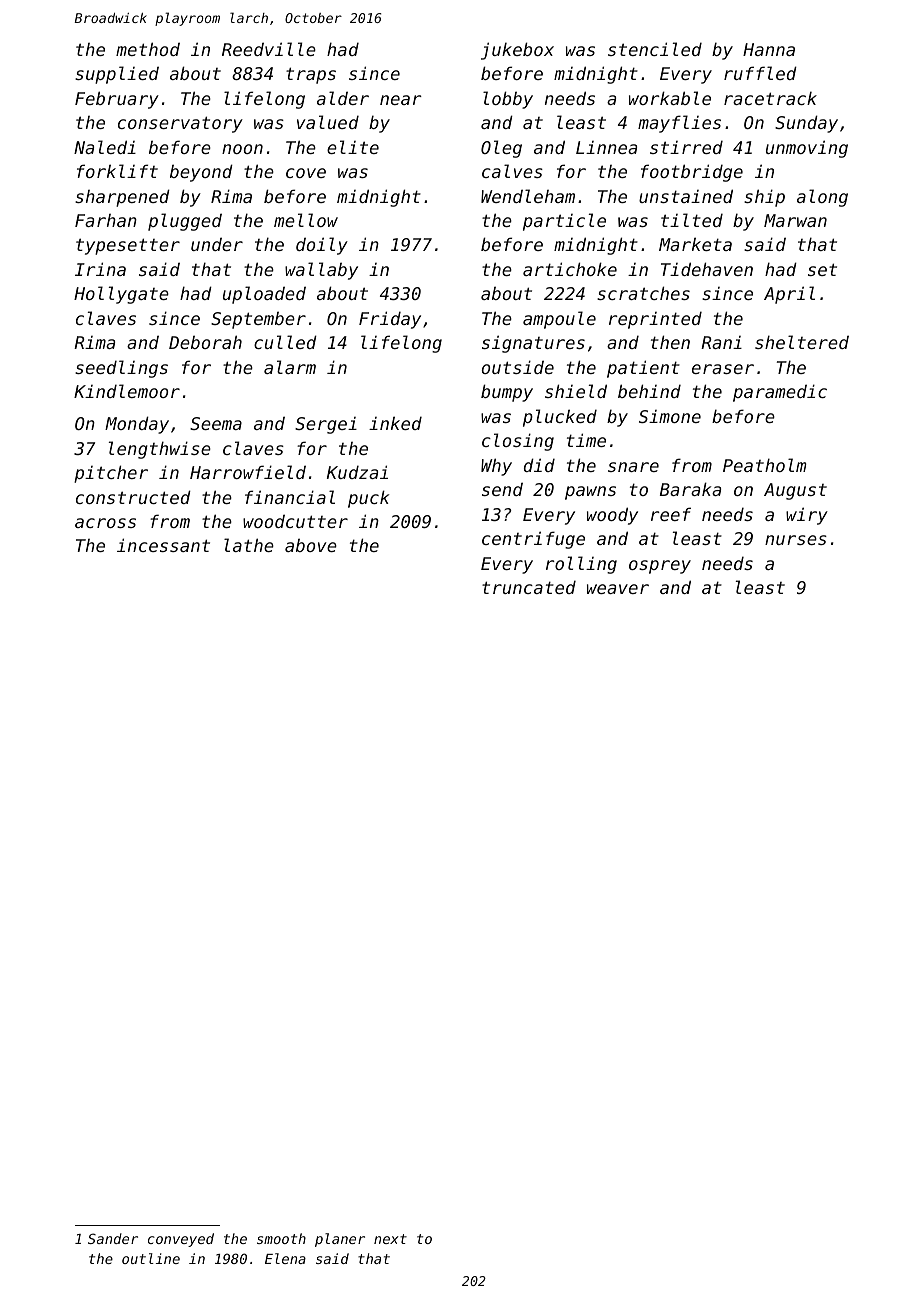  I want to click on conveyed, so click(181, 1240).
